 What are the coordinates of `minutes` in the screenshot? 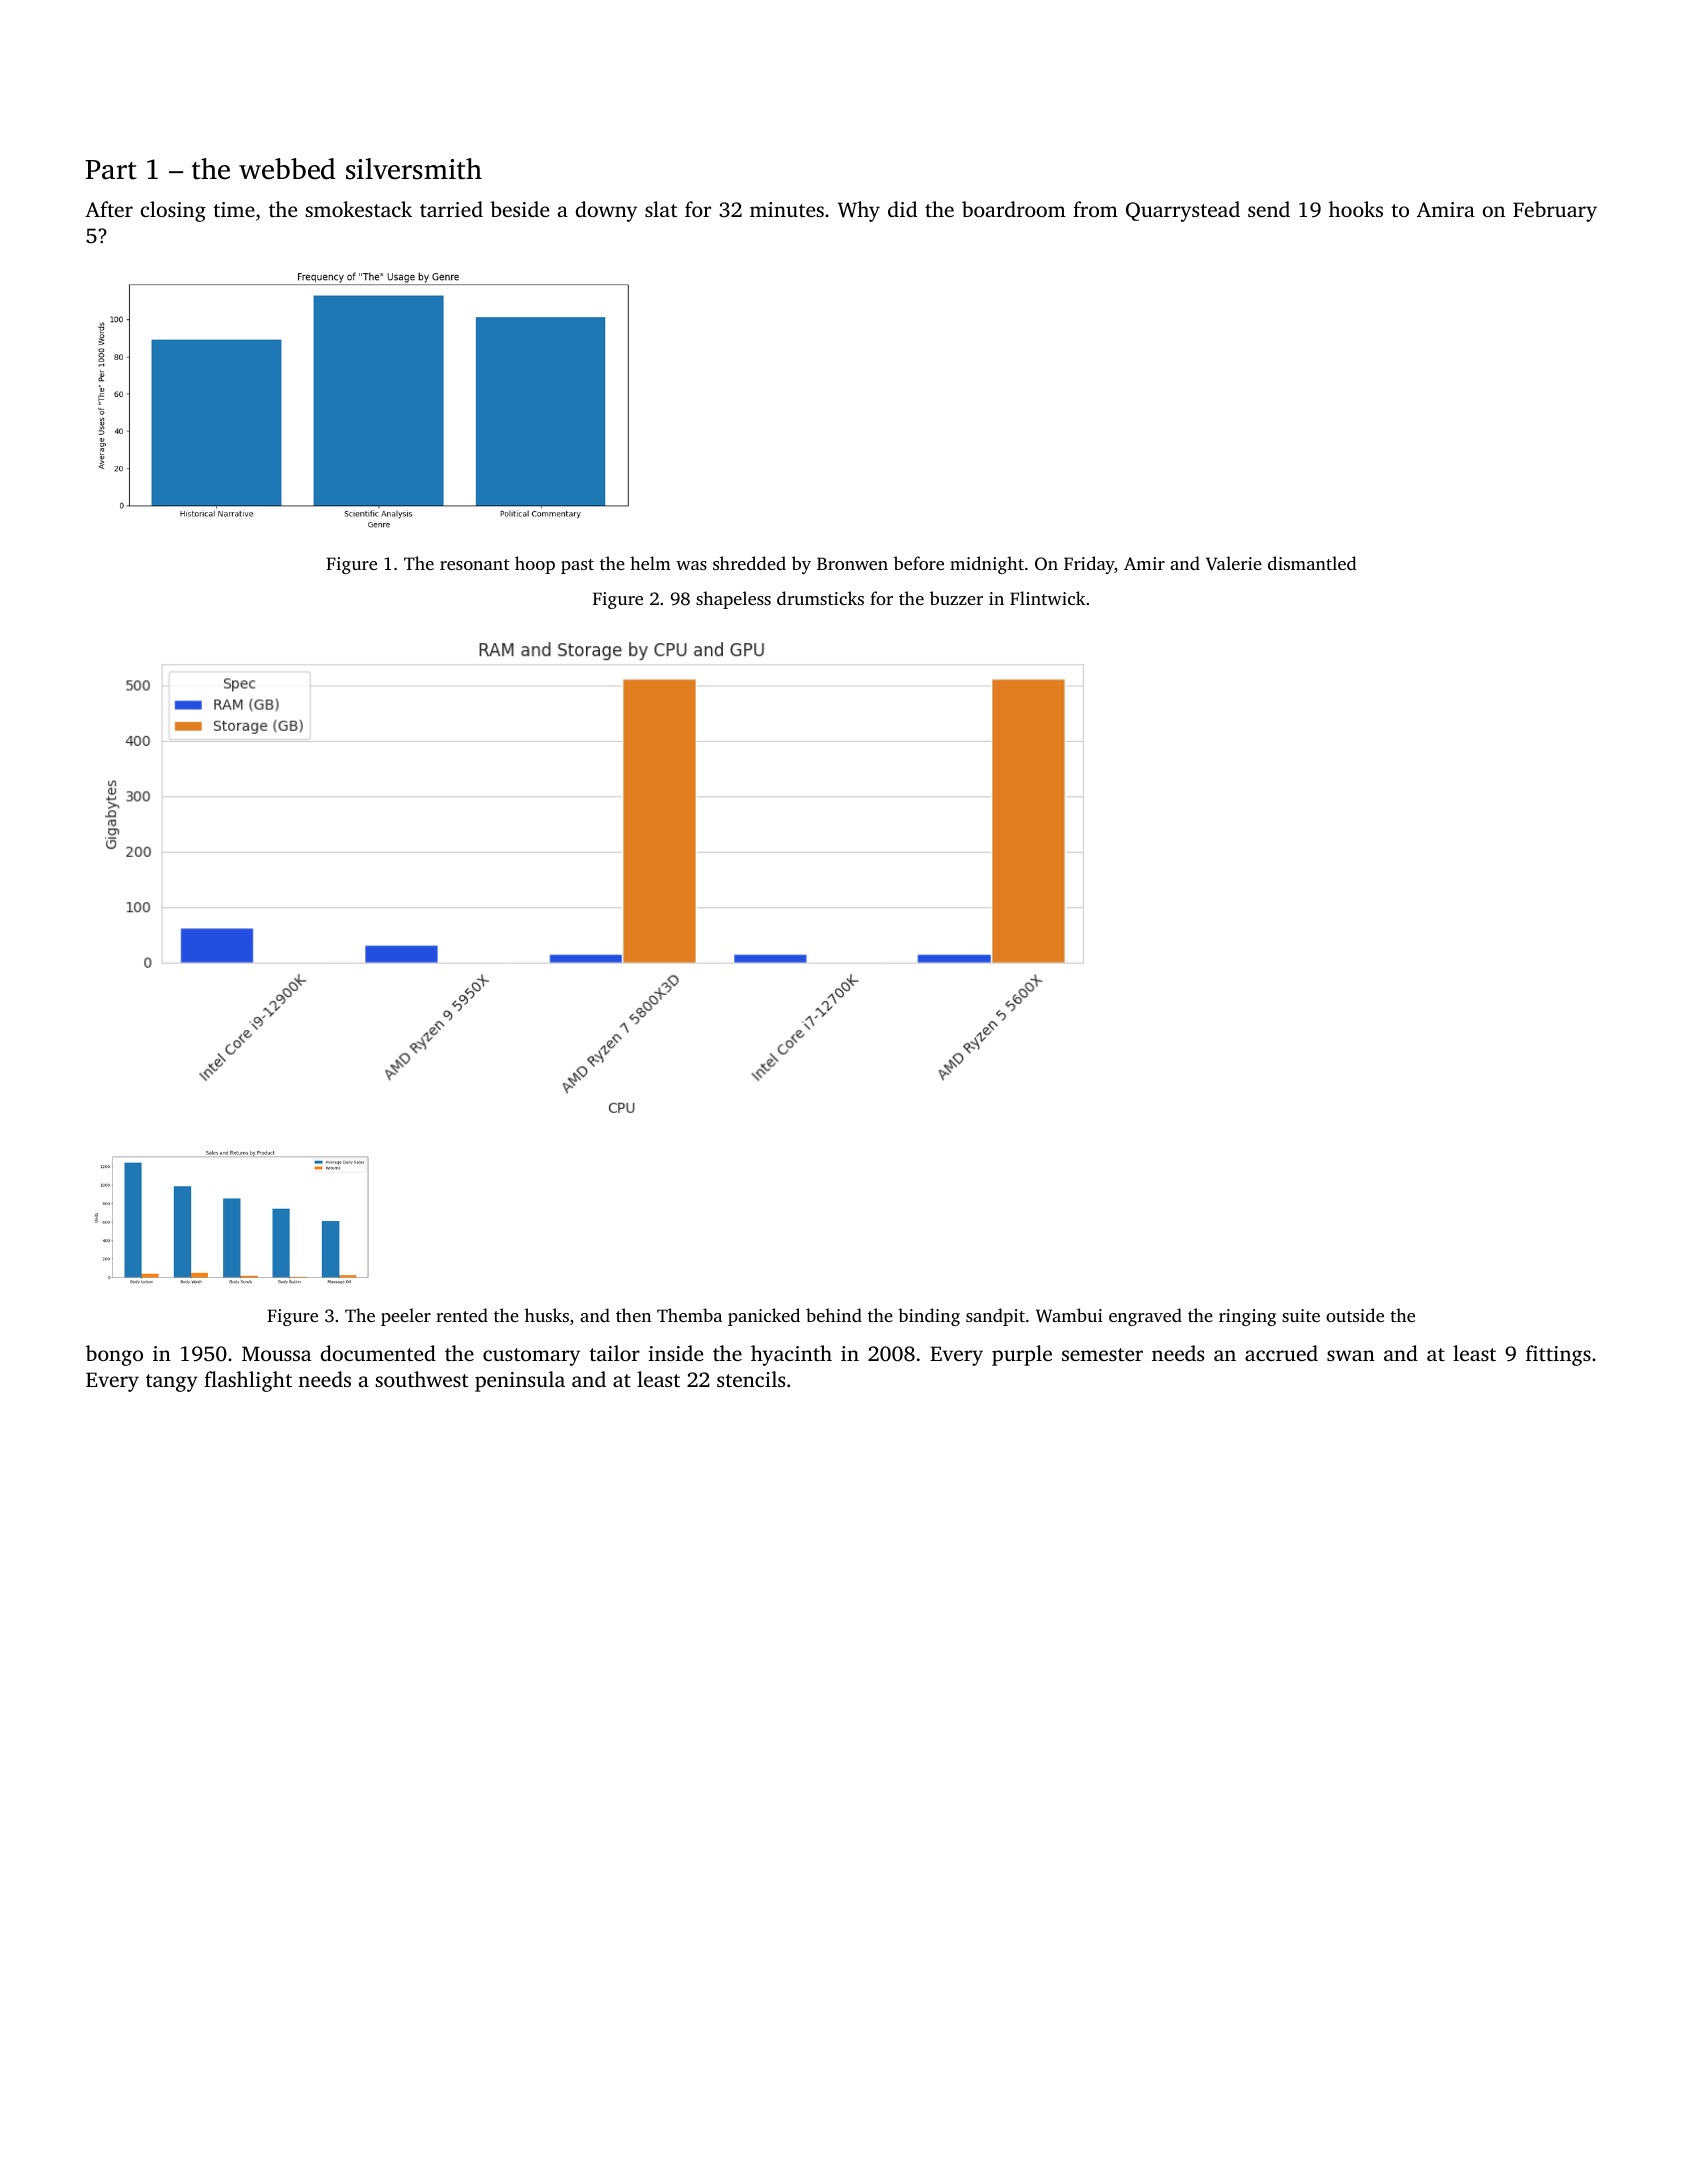 It's located at (787, 209).
